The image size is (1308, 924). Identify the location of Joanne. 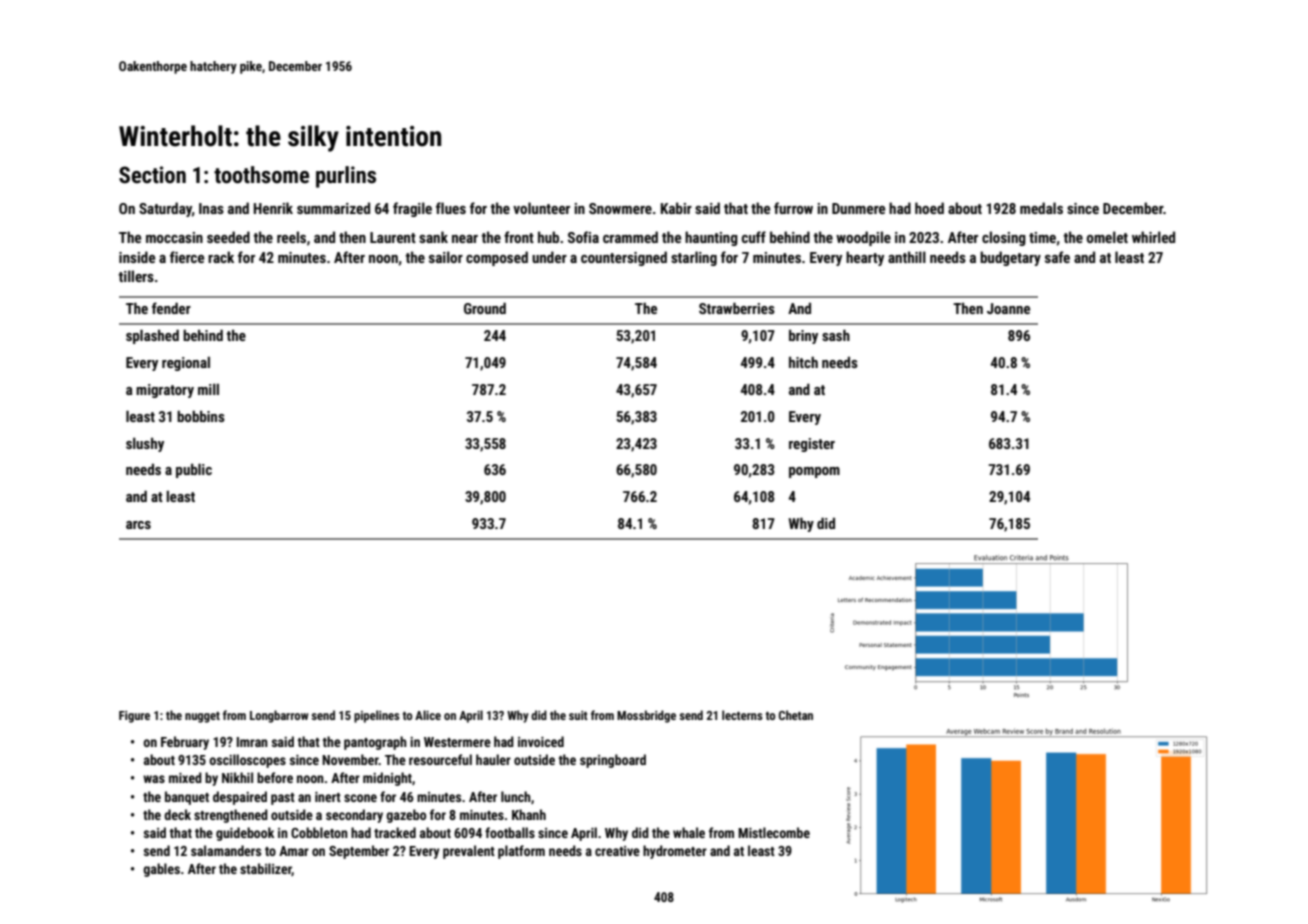
(1008, 308).
